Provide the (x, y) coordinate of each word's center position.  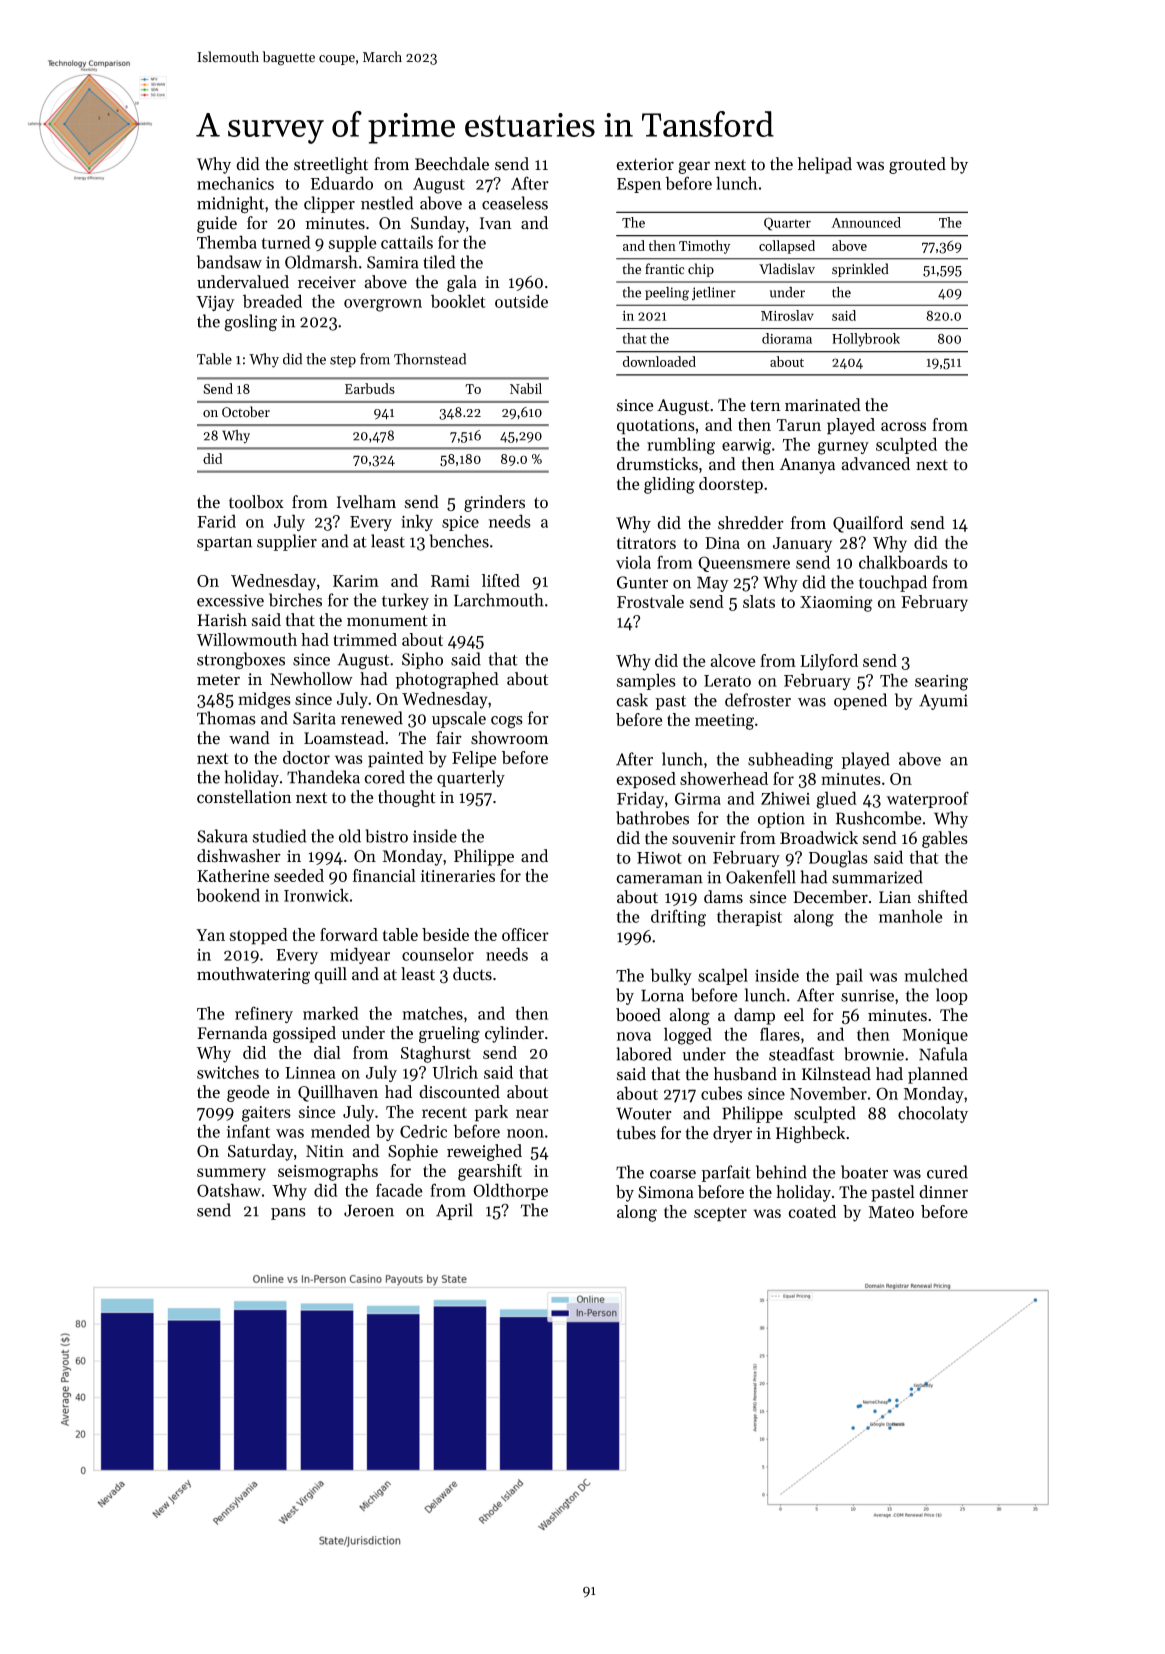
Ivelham (366, 502)
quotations (656, 427)
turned (286, 242)
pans (288, 1214)
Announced (866, 222)
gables (945, 839)
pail (849, 976)
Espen (639, 185)
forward (349, 934)
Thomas (226, 718)
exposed (646, 780)
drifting (678, 918)
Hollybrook (866, 340)
